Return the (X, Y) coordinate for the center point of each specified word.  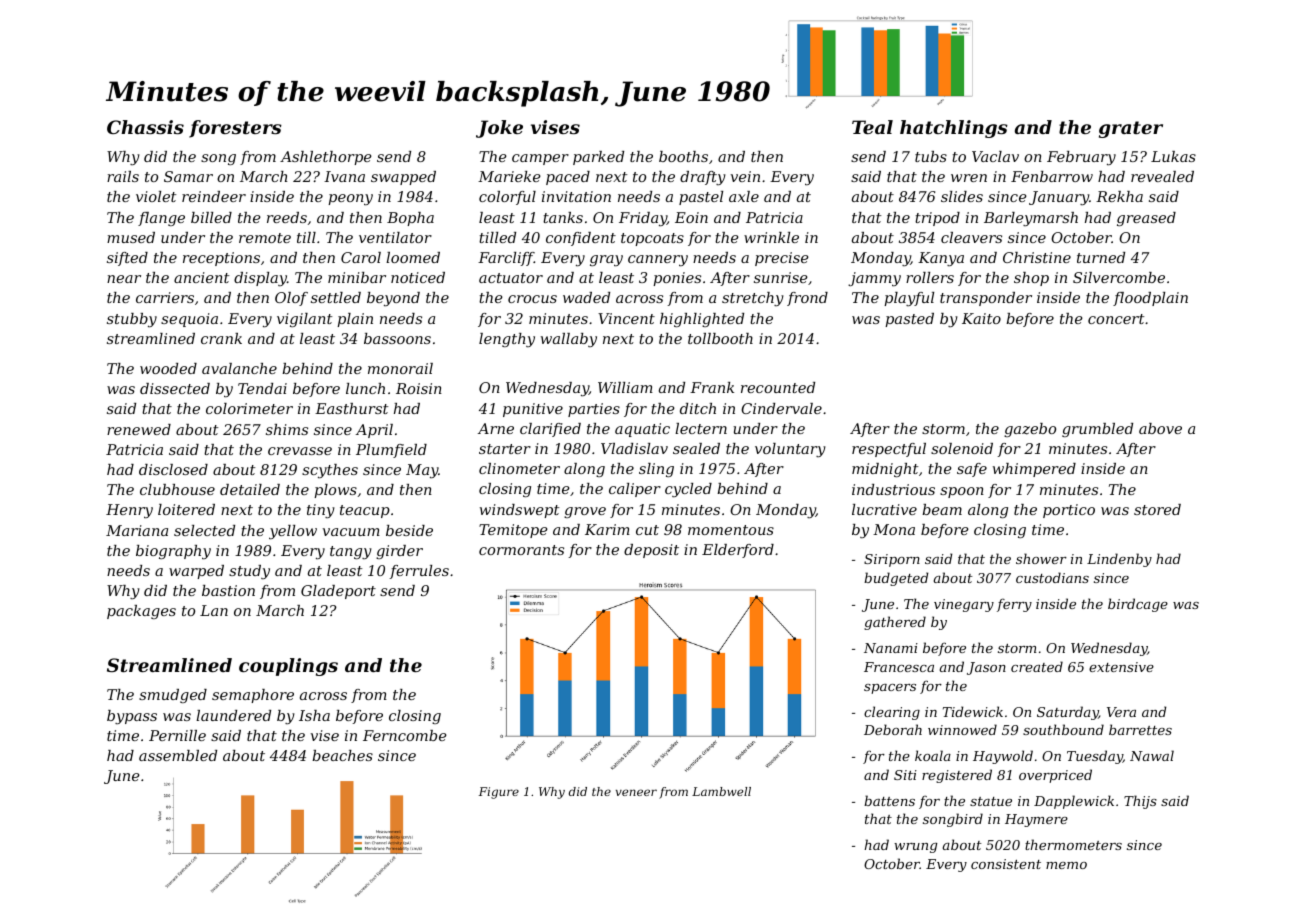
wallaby (569, 340)
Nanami (891, 648)
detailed (250, 489)
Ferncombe (405, 735)
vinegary (964, 605)
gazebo (1030, 430)
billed (211, 217)
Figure (499, 793)
